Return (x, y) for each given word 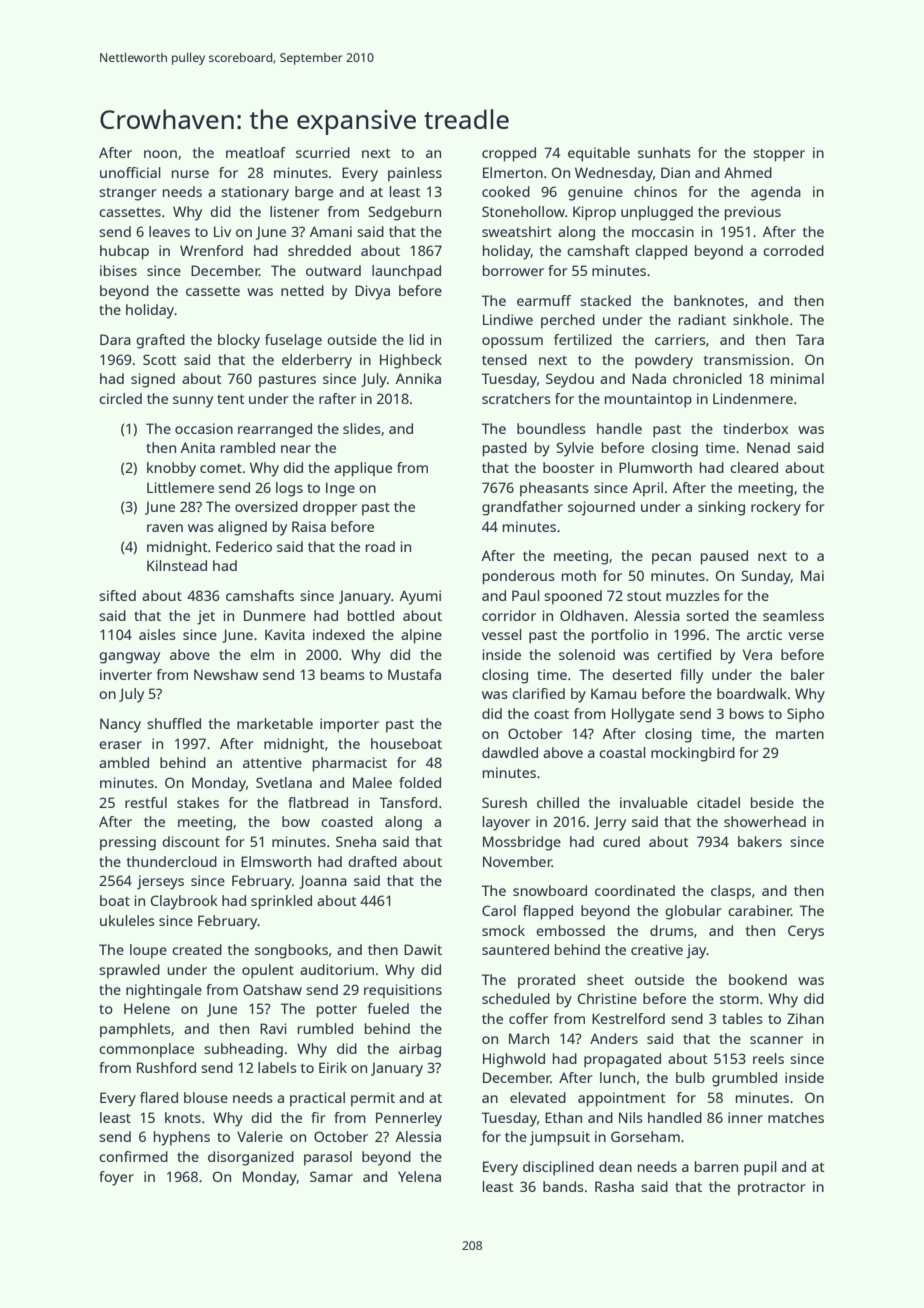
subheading (243, 1050)
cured (621, 841)
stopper (779, 155)
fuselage (293, 341)
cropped (509, 154)
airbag (420, 1050)
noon (160, 154)
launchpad (406, 272)
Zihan (805, 1018)
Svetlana (284, 782)
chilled (558, 802)
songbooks (291, 951)
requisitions (403, 991)
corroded (793, 250)
